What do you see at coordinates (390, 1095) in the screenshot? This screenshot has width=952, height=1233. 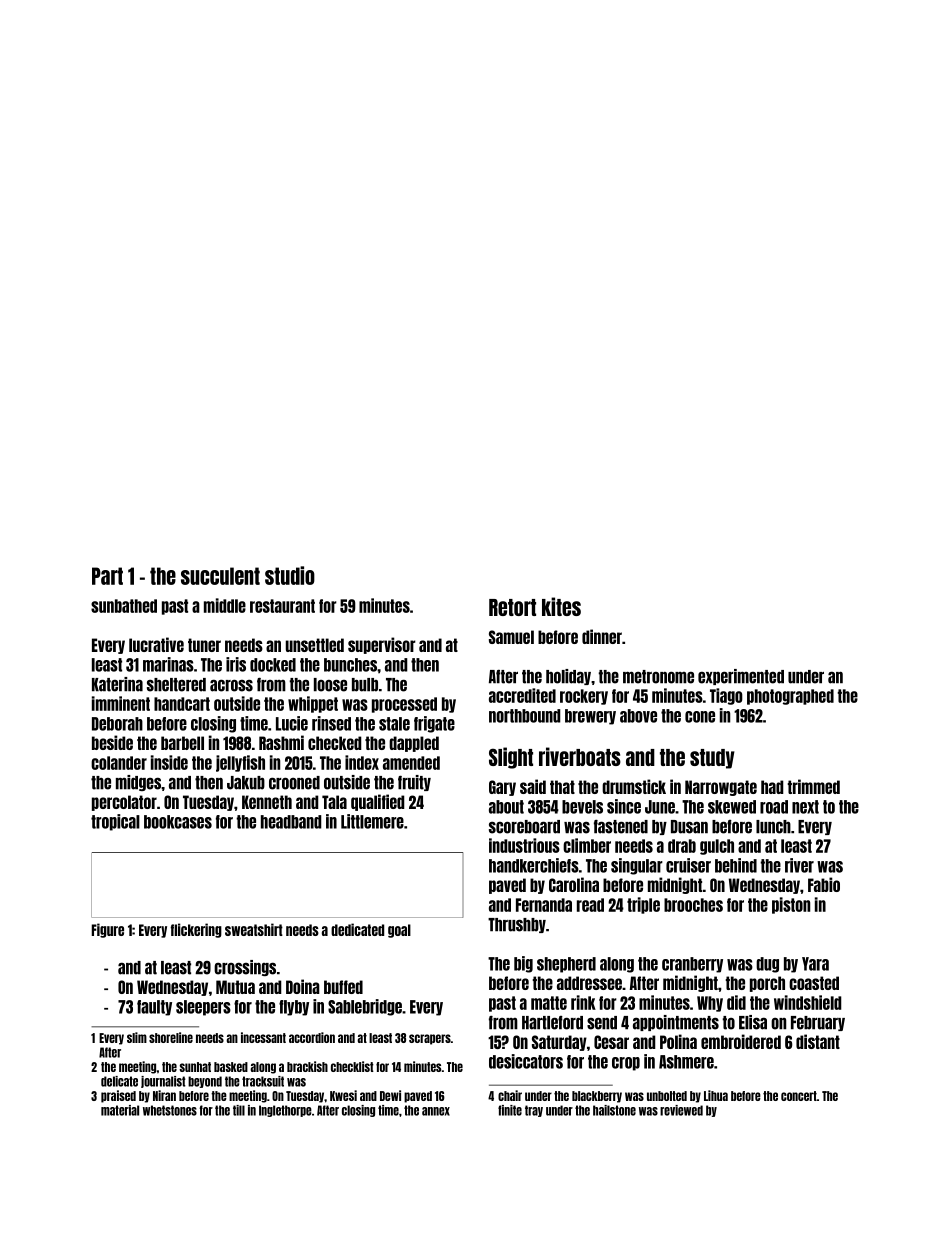 I see `Dewi` at bounding box center [390, 1095].
